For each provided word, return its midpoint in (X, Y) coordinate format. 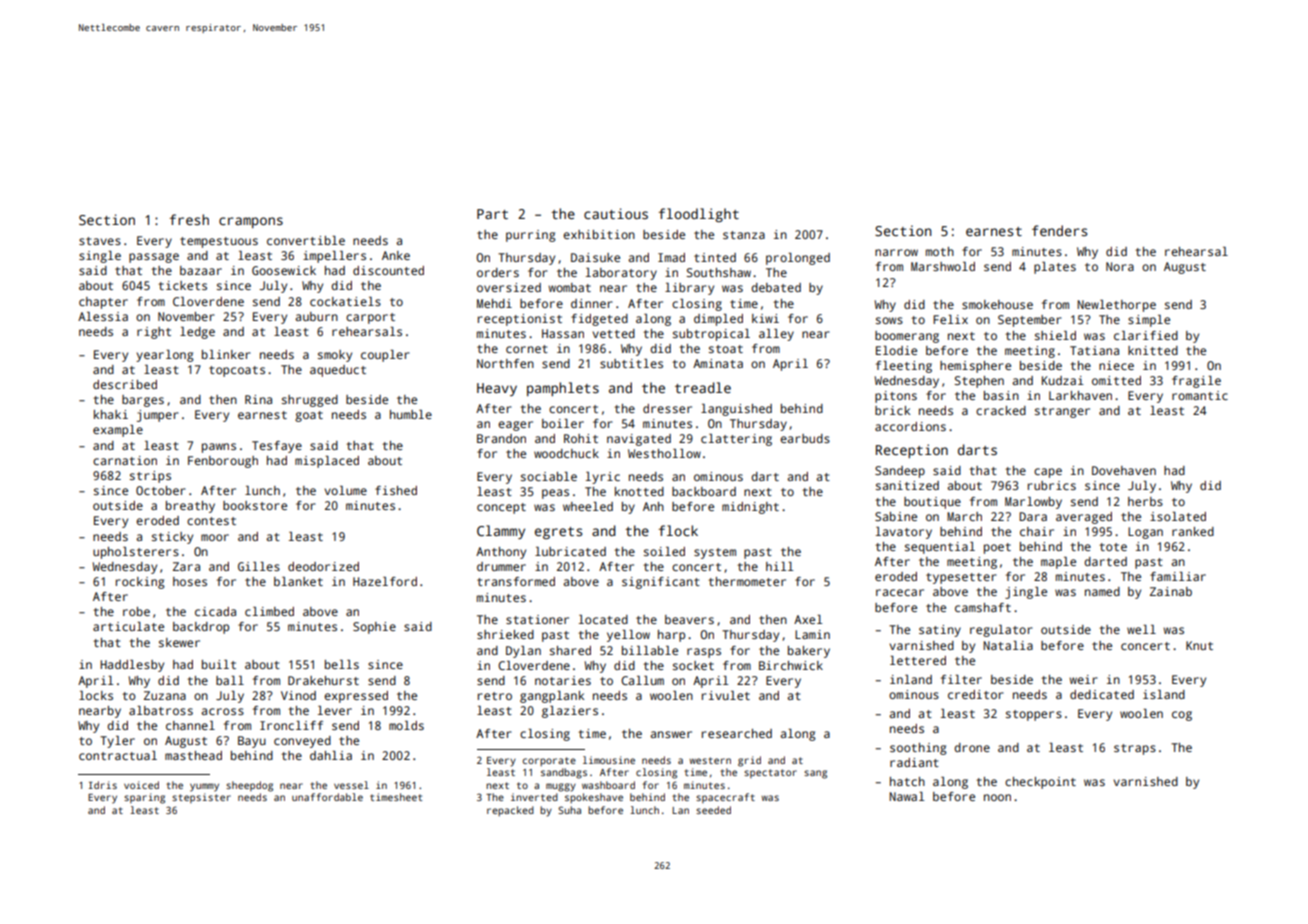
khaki (111, 414)
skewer (179, 642)
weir (1083, 679)
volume (345, 490)
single (100, 257)
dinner (591, 303)
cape (1048, 473)
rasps (704, 653)
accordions (910, 426)
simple (1149, 321)
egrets (558, 533)
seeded (713, 810)
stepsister (201, 798)
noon (997, 797)
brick (892, 410)
